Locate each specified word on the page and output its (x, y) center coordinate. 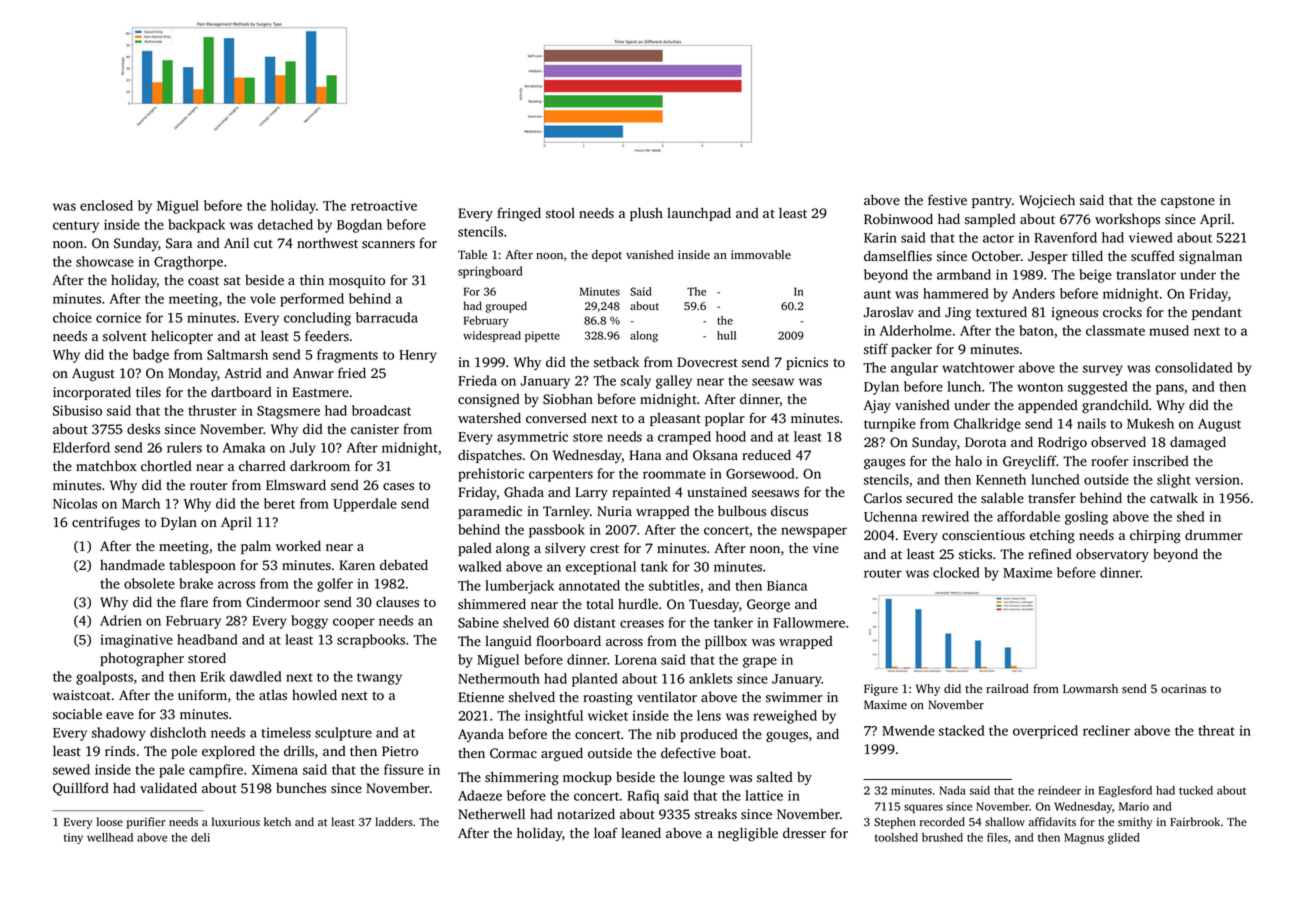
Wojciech (1047, 201)
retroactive (384, 205)
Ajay (877, 406)
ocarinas (1183, 689)
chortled (166, 466)
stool (560, 213)
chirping (1155, 537)
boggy (309, 622)
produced (709, 735)
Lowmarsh (1090, 689)
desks (143, 429)
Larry (591, 493)
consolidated (1193, 367)
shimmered (492, 604)
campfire (216, 771)
